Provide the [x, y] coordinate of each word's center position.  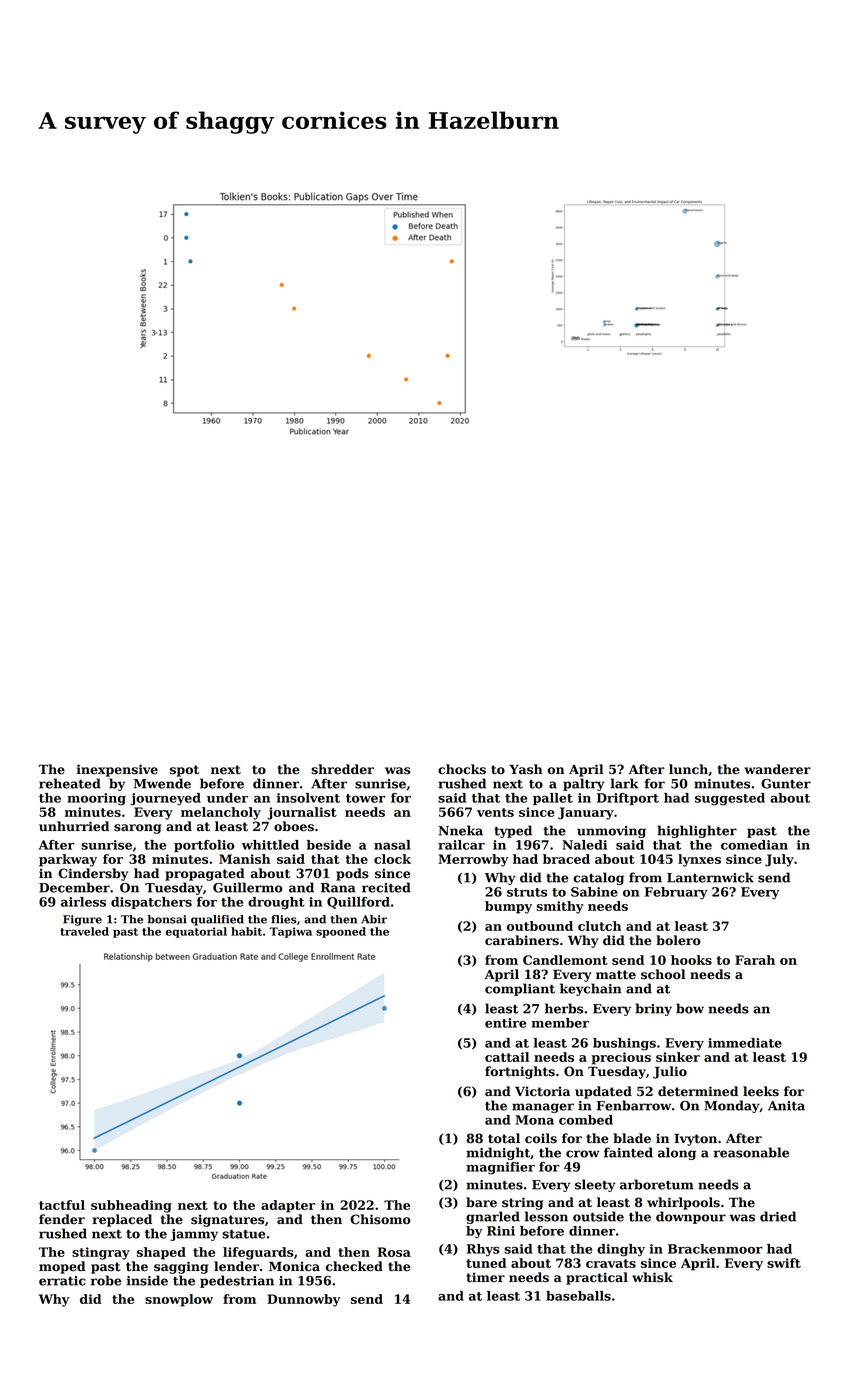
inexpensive [117, 770]
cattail [507, 1057]
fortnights [520, 1072]
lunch [688, 769]
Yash [526, 769]
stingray [101, 1253]
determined [698, 1091]
